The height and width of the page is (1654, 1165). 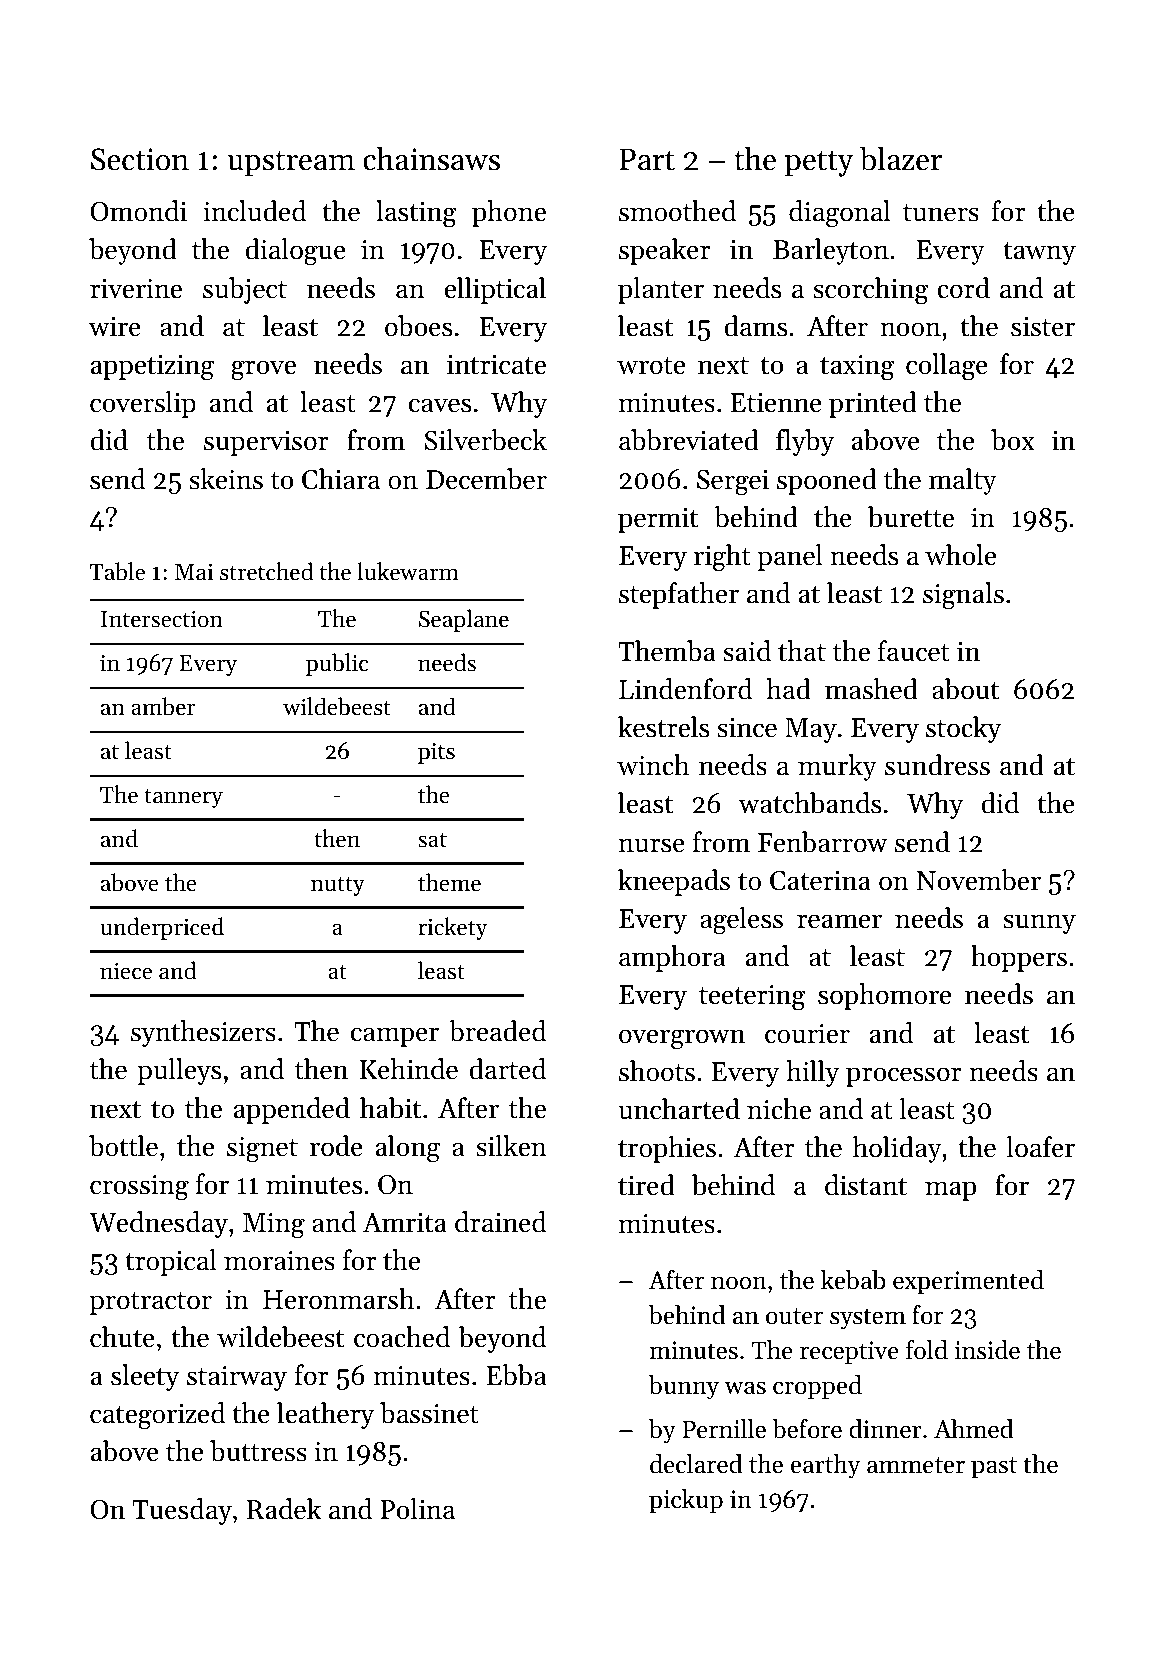 What do you see at coordinates (963, 729) in the page?
I see `stocky` at bounding box center [963, 729].
